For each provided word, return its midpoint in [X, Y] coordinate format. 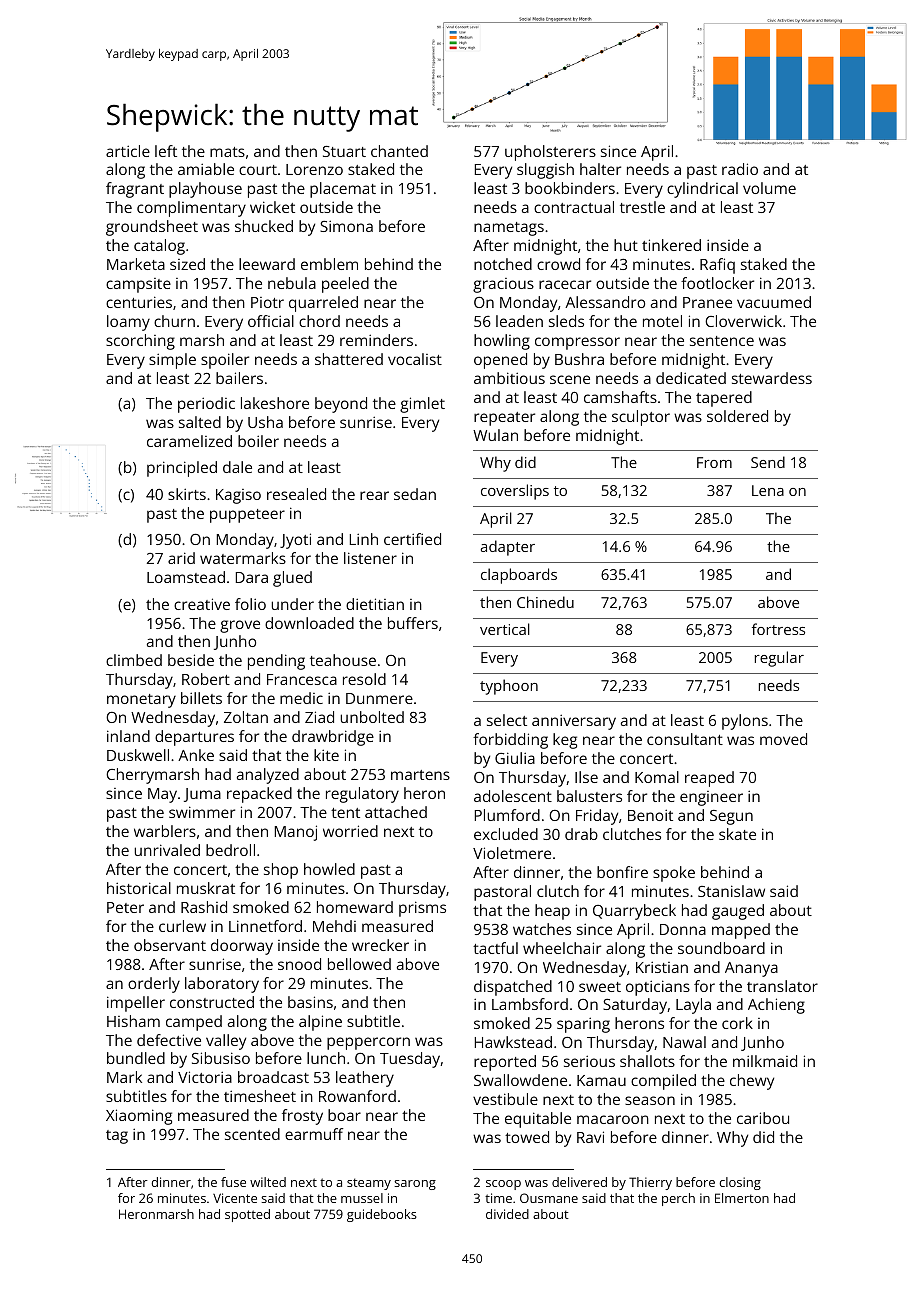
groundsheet [152, 228]
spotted [247, 1215]
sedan [415, 494]
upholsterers [550, 153]
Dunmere [379, 698]
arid [181, 558]
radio [740, 169]
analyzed [268, 776]
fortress [778, 629]
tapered [724, 399]
